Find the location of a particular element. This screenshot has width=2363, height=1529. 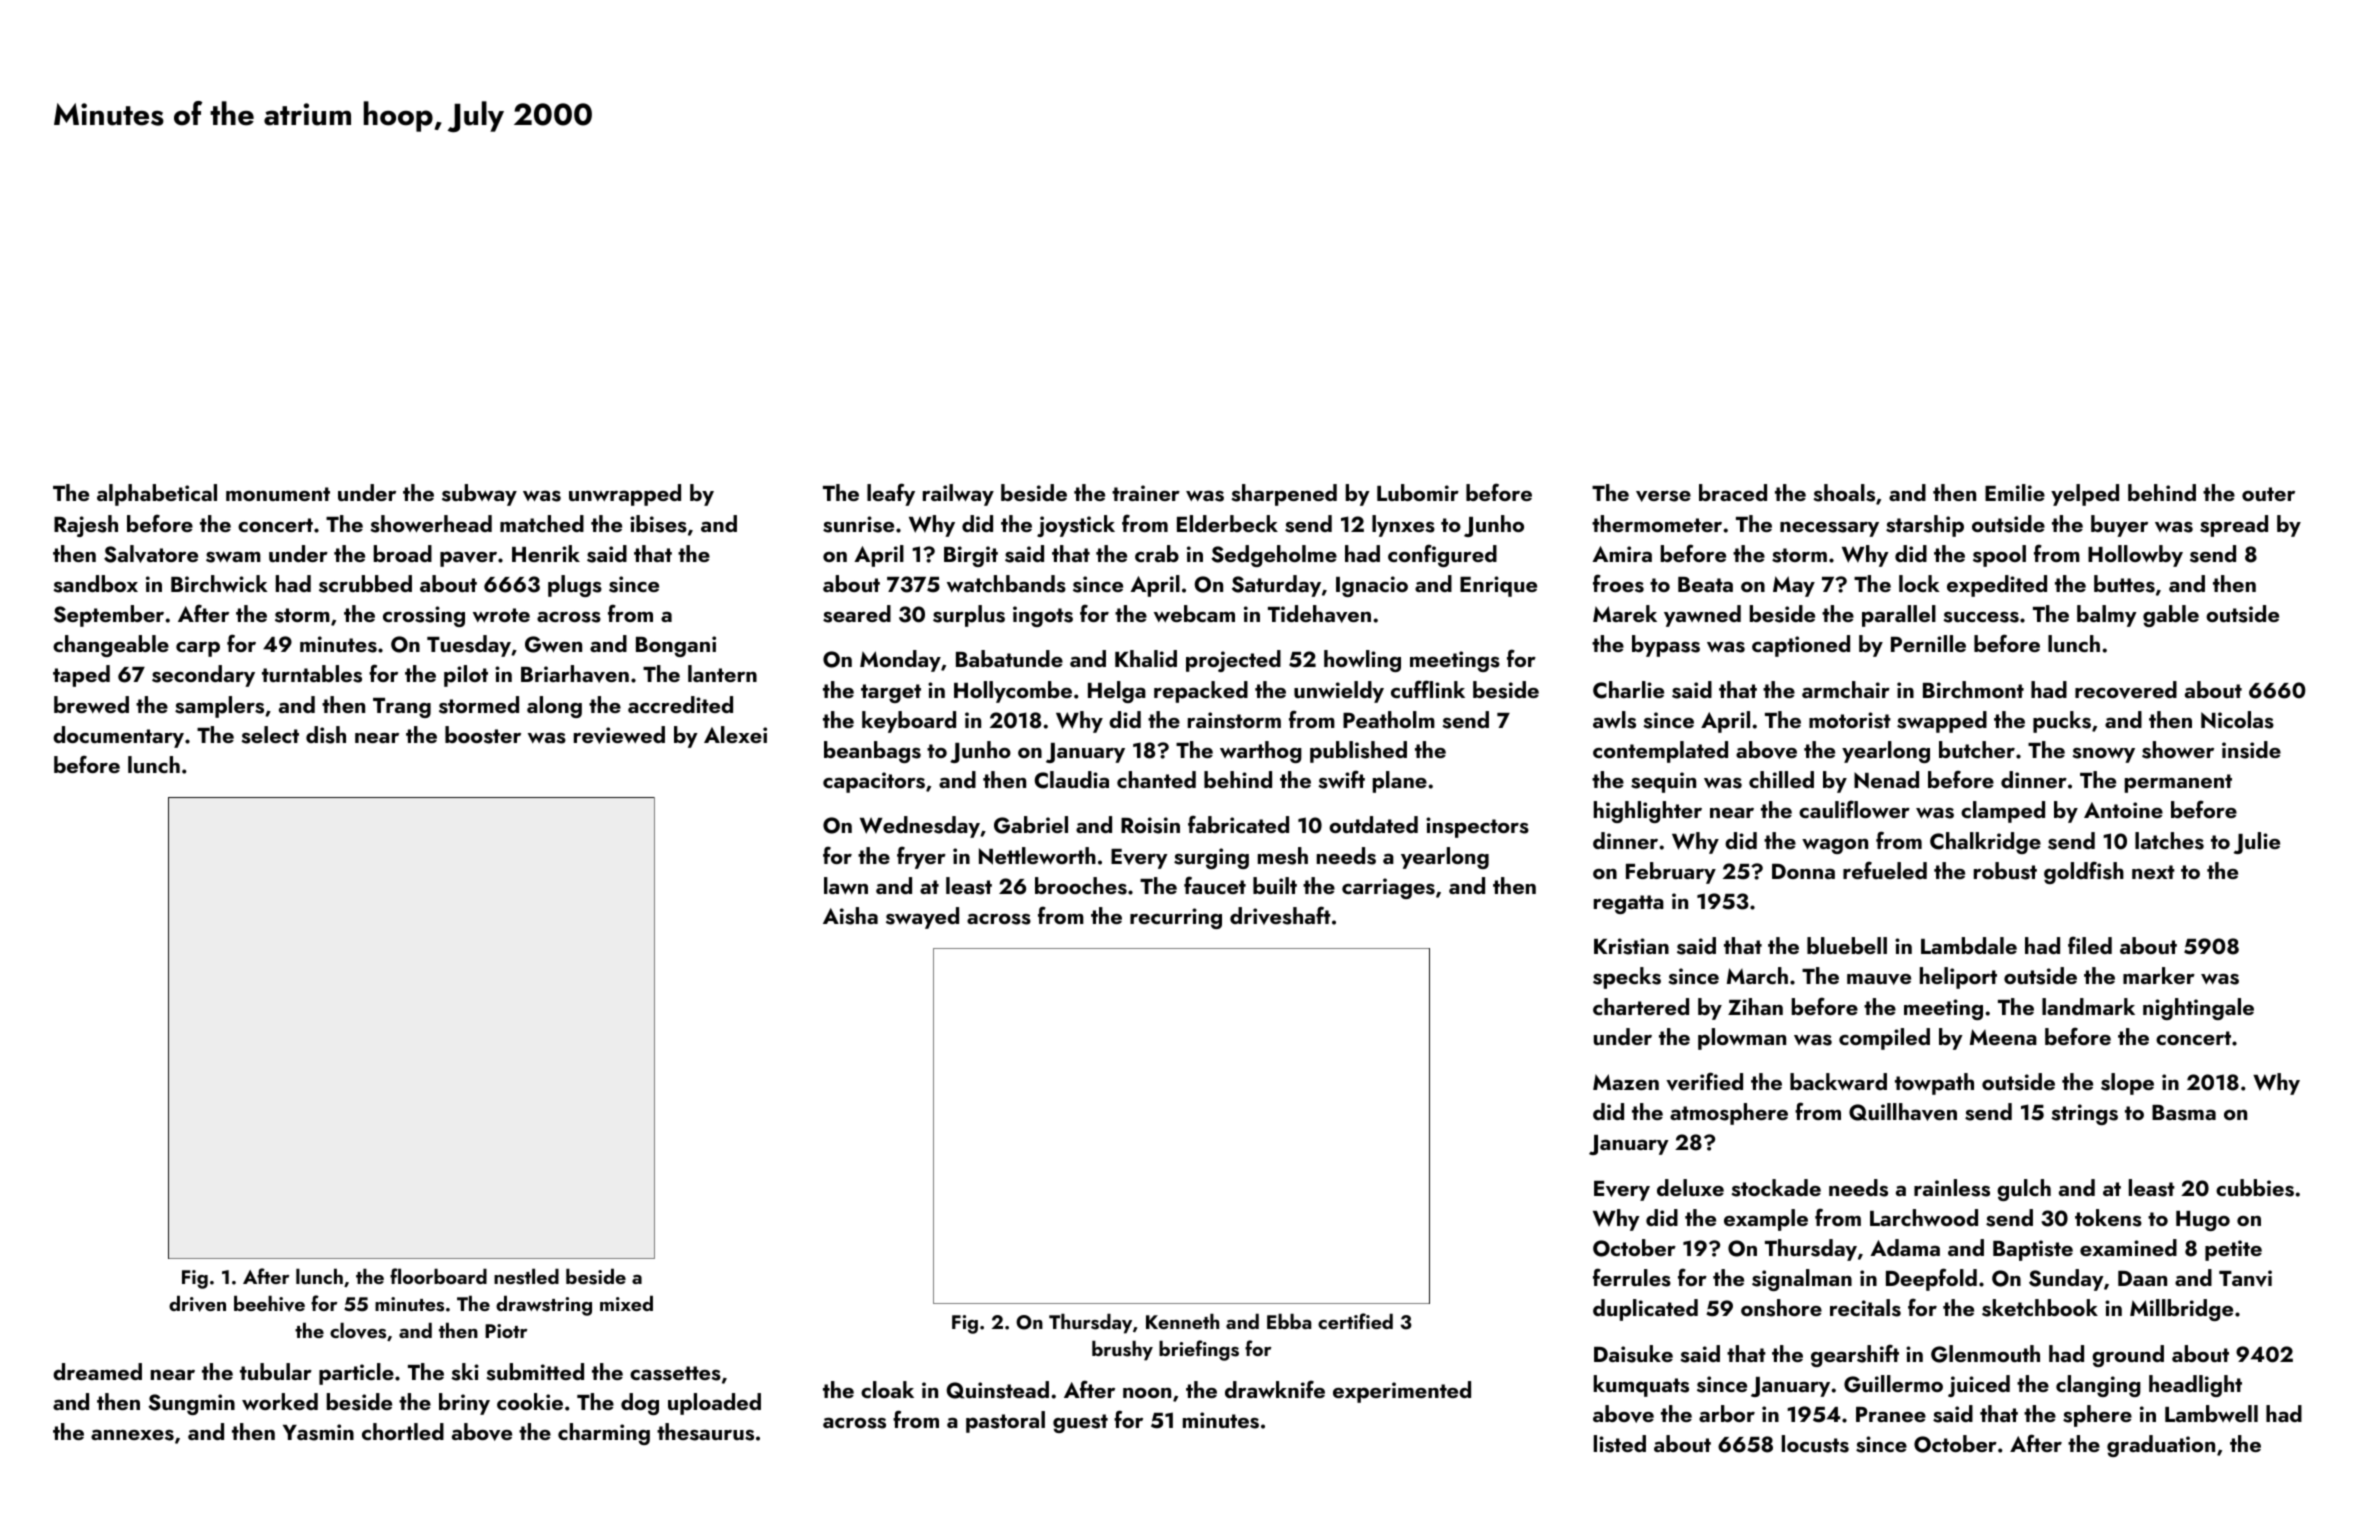

listed is located at coordinates (1620, 1444).
